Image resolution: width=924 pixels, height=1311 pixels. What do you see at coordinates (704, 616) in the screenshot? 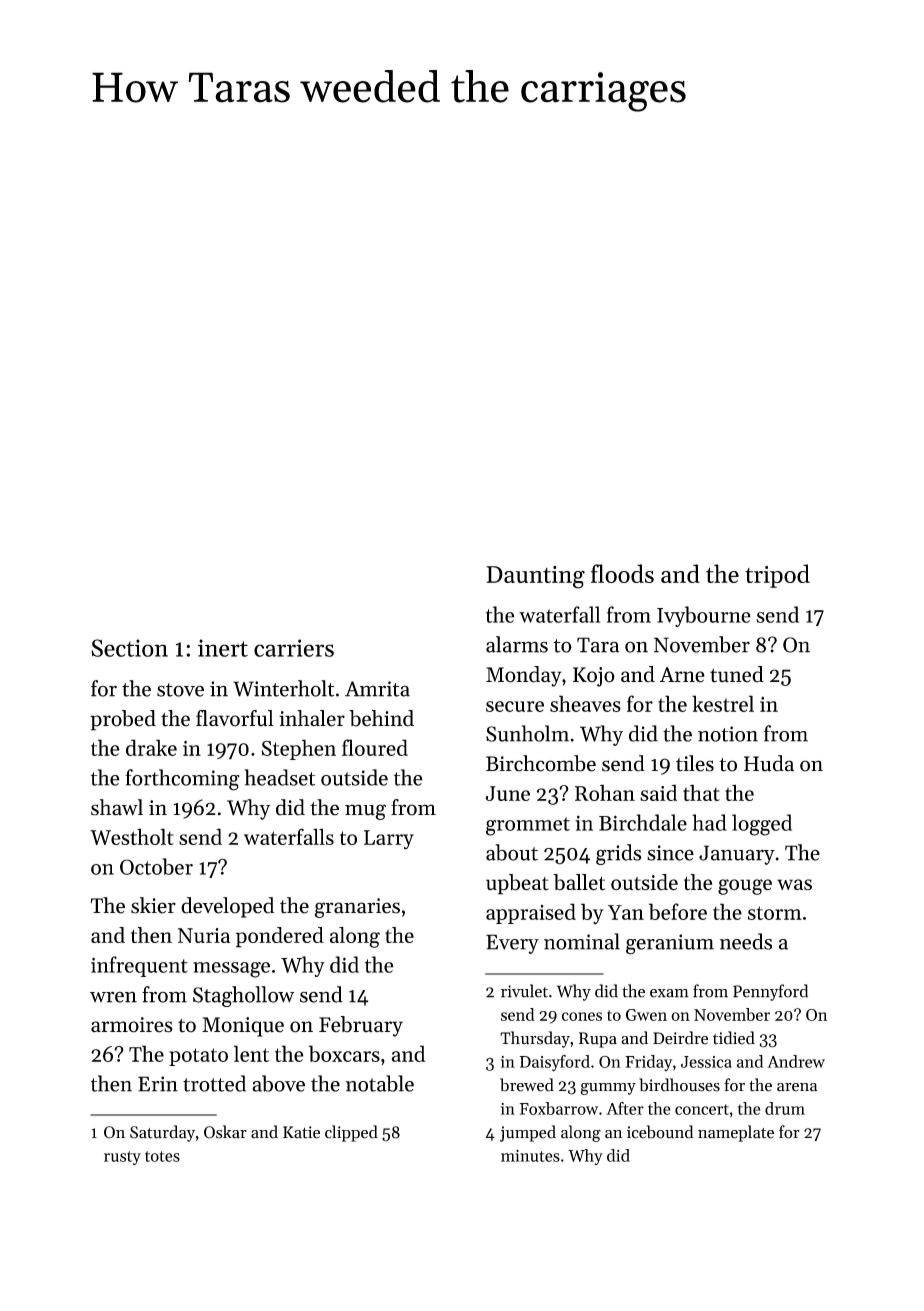
I see `Ivybourne` at bounding box center [704, 616].
